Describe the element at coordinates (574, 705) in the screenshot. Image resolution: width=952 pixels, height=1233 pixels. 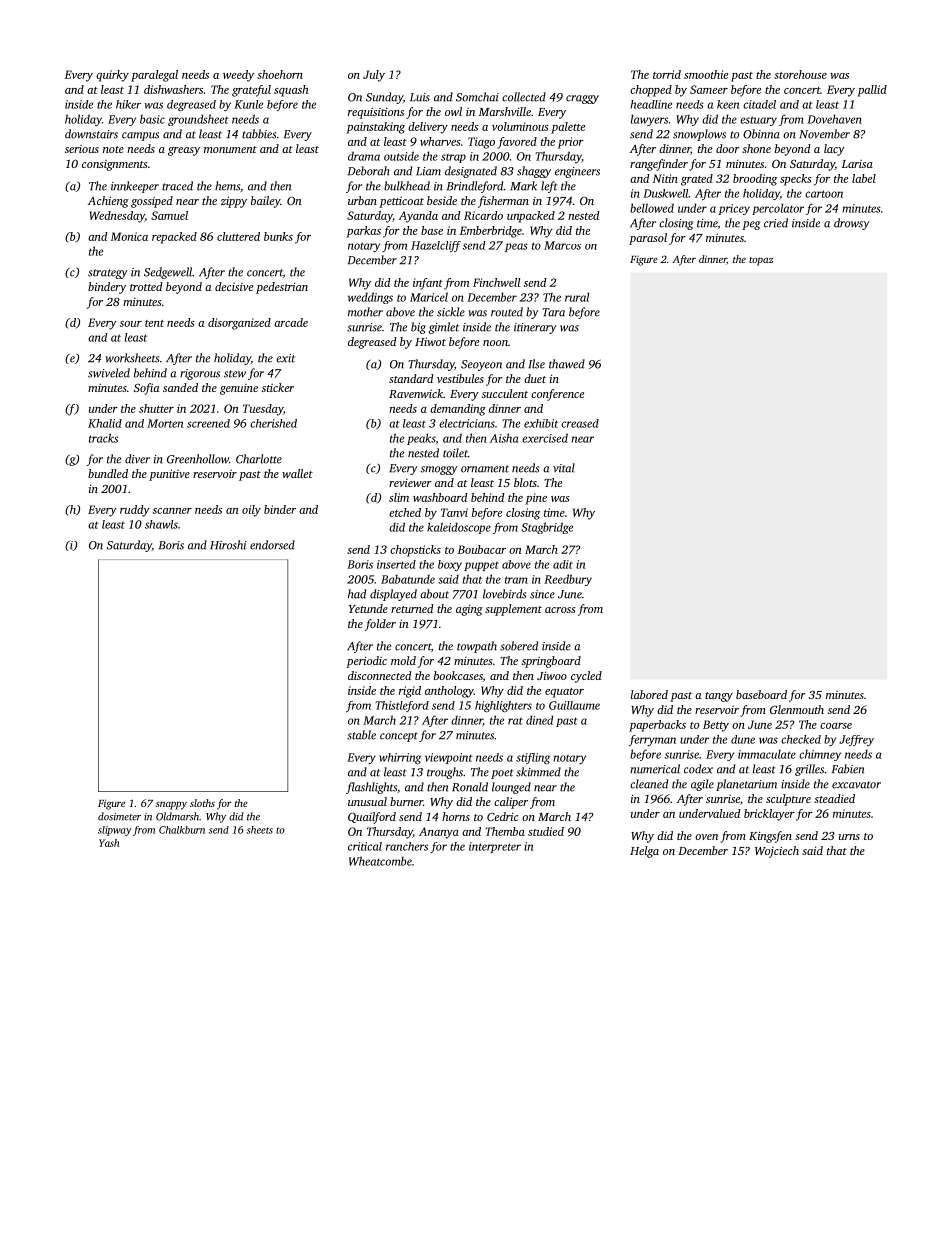
I see `Guillaume` at that location.
